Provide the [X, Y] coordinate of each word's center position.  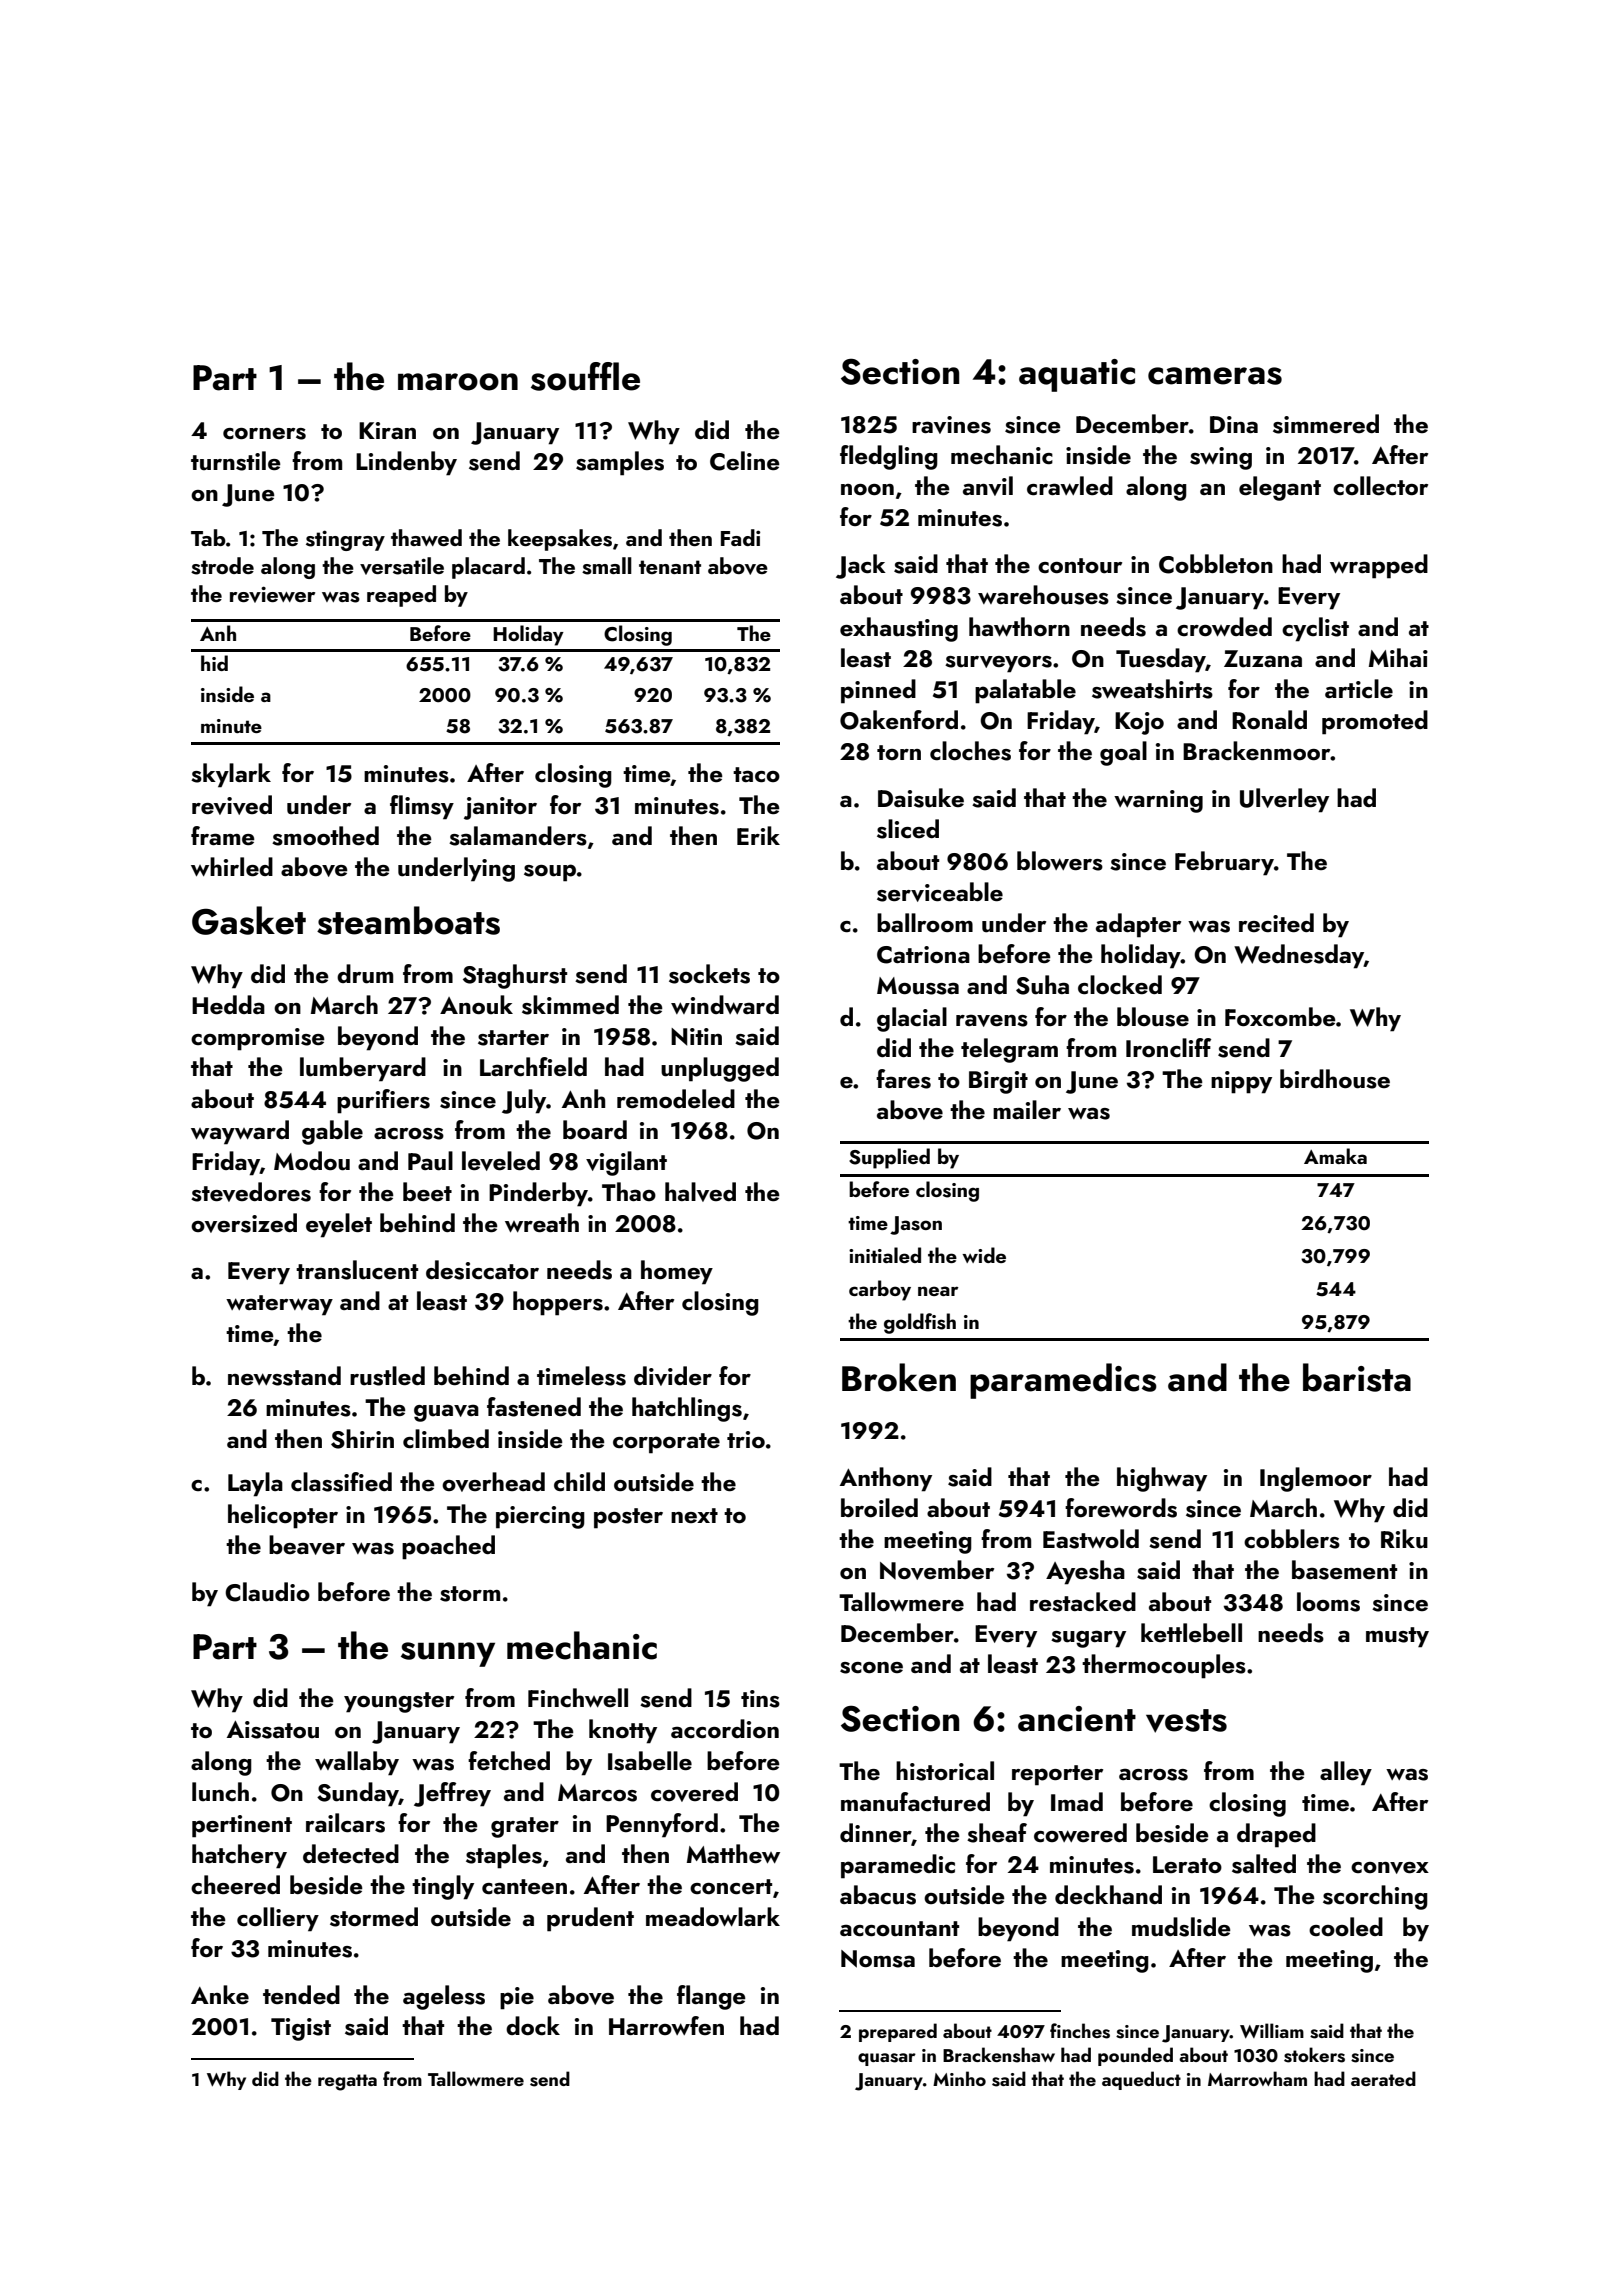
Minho [959, 2078]
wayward [240, 1132]
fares [903, 1079]
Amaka [1335, 1156]
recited [1276, 922]
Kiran [387, 430]
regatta [347, 2082]
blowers [1060, 861]
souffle [585, 376]
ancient [1077, 1719]
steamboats [408, 920]
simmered [1326, 424]
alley [1346, 1773]
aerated [1383, 2078]
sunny [448, 1654]
